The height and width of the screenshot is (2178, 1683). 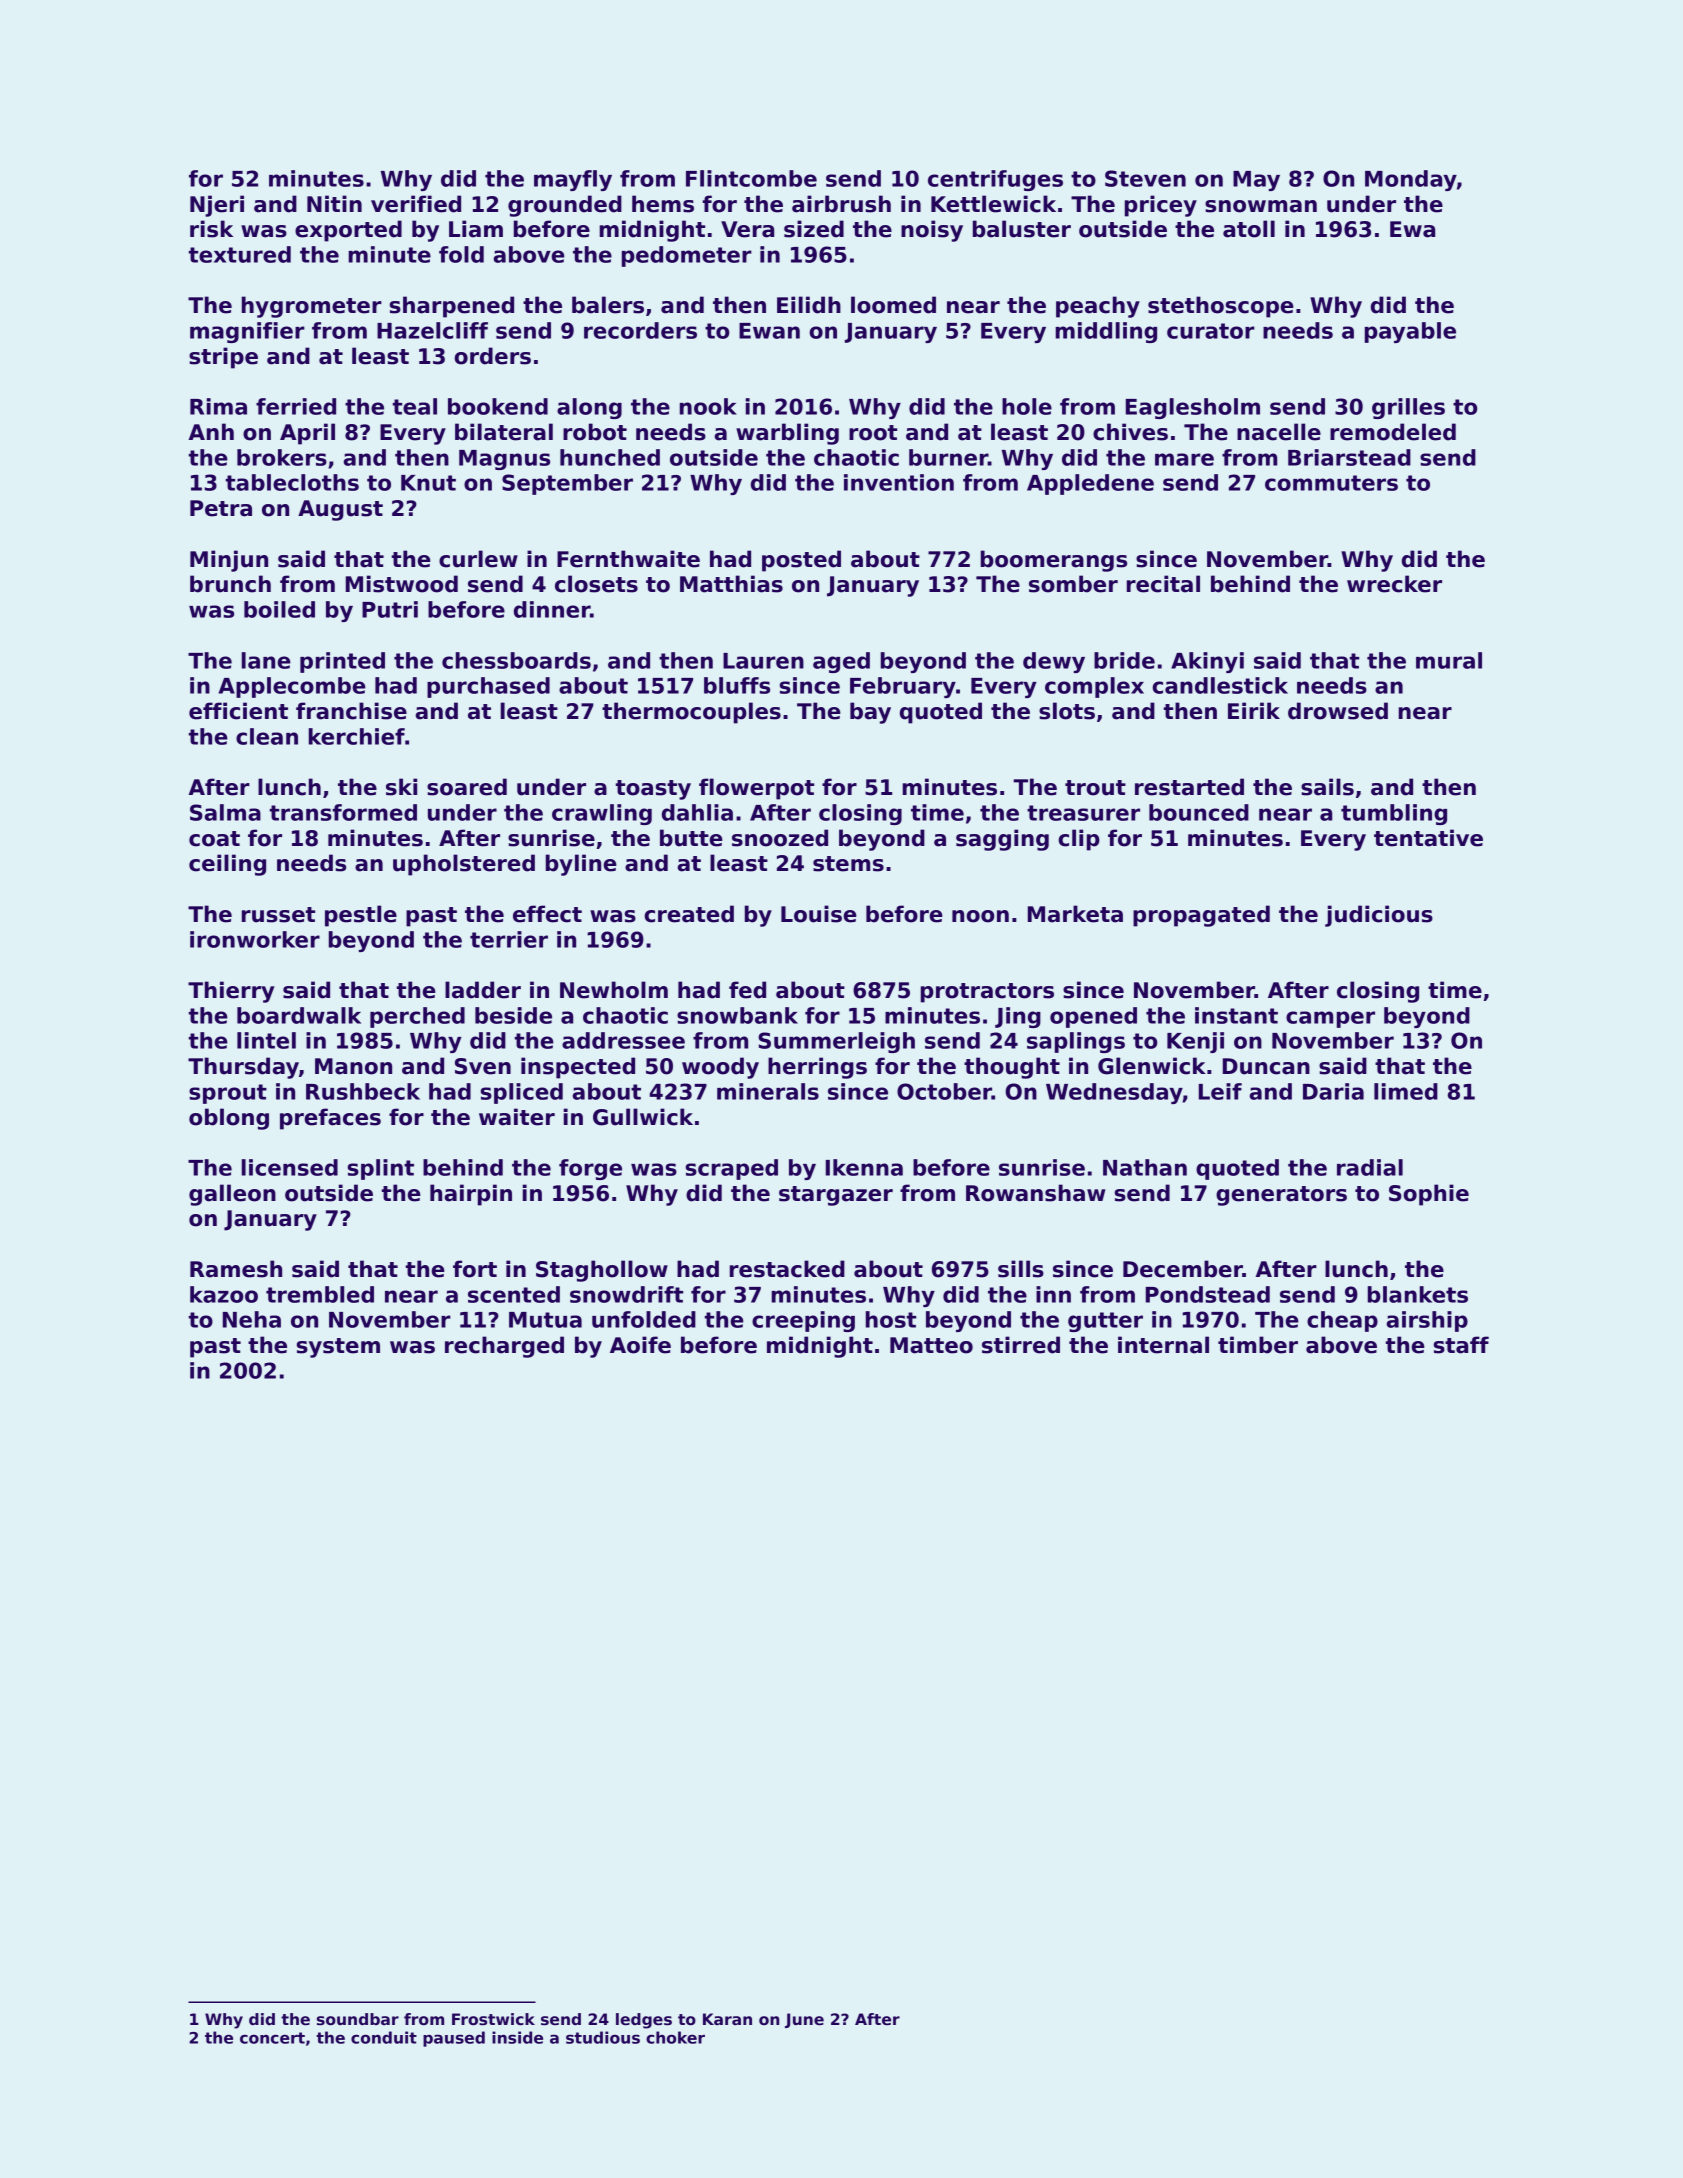 What do you see at coordinates (1342, 1321) in the screenshot?
I see `cheap` at bounding box center [1342, 1321].
